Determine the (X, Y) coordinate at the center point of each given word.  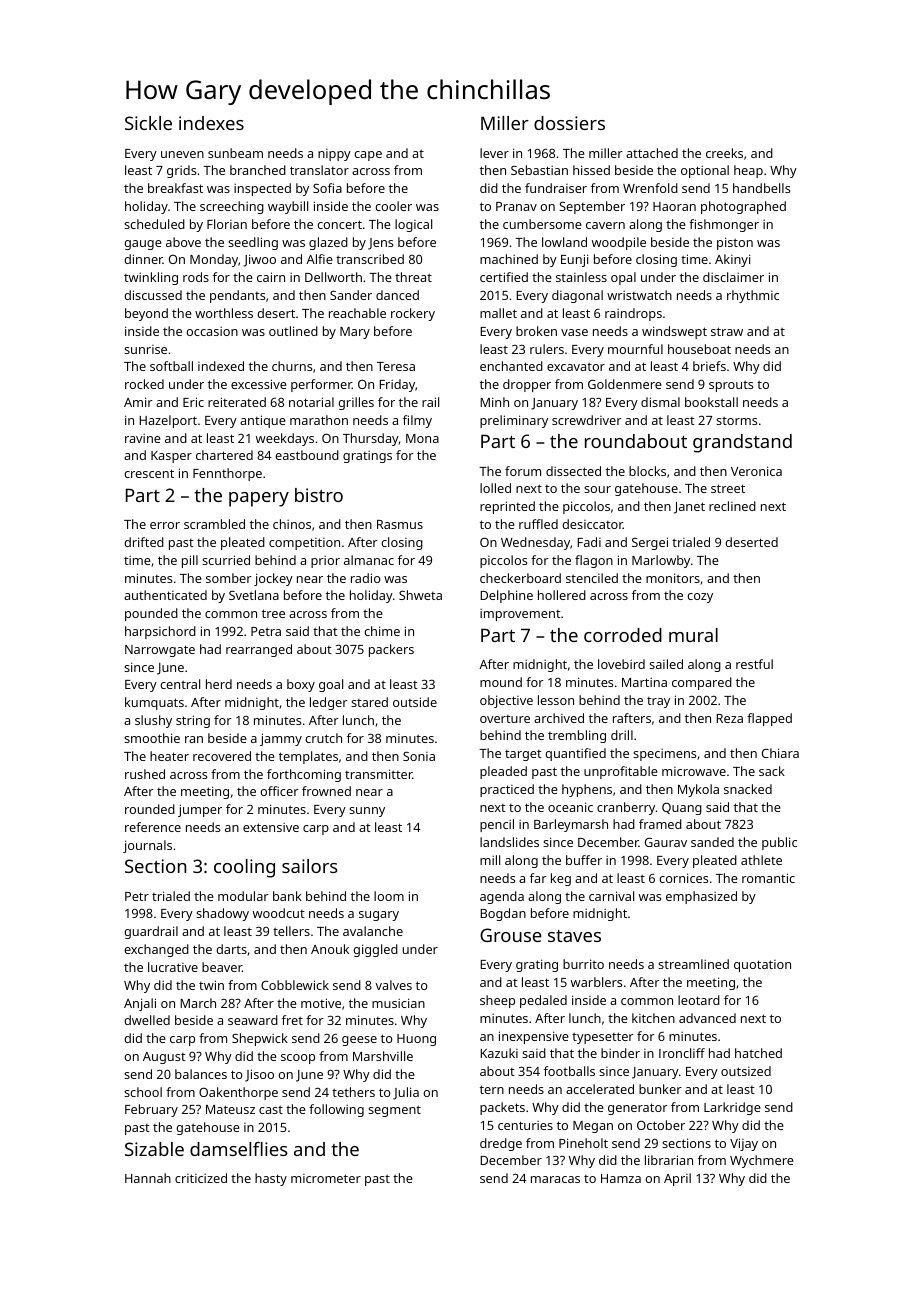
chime (382, 631)
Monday (214, 260)
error (165, 525)
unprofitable (621, 772)
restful (754, 664)
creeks (724, 153)
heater (169, 756)
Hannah (148, 1178)
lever (494, 153)
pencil (497, 825)
